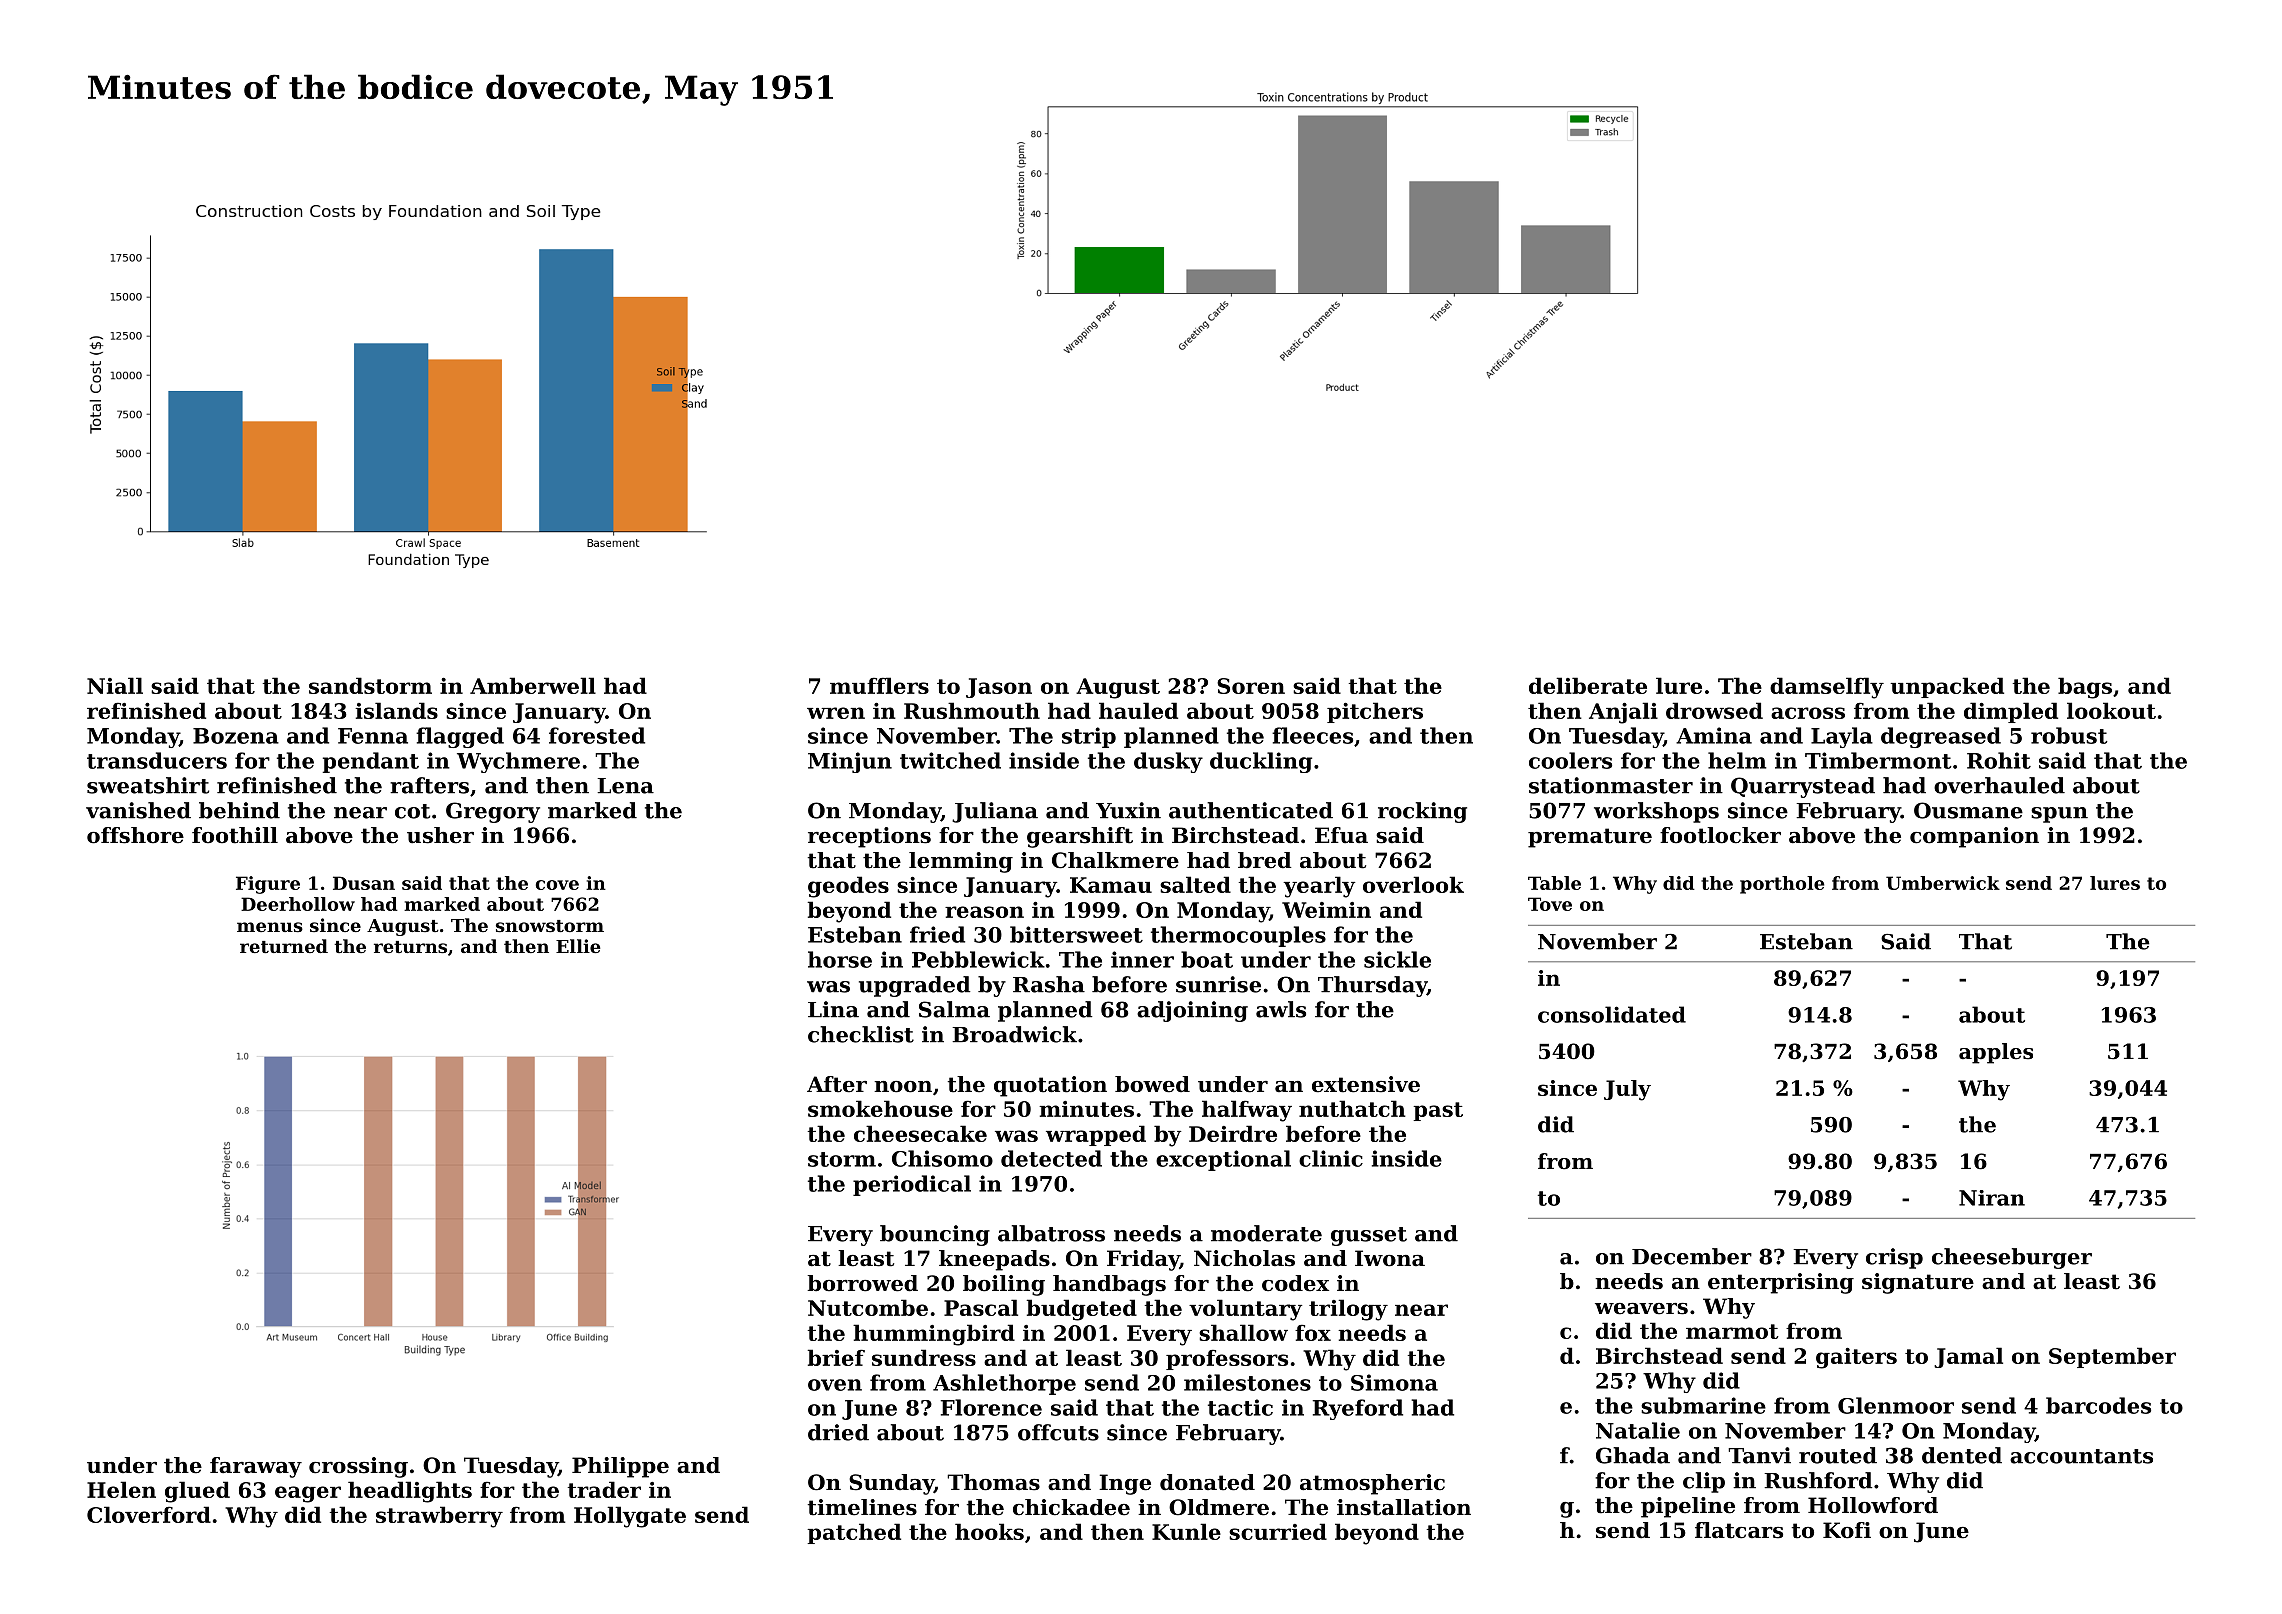 The image size is (2282, 1614). I want to click on twitched, so click(950, 760).
